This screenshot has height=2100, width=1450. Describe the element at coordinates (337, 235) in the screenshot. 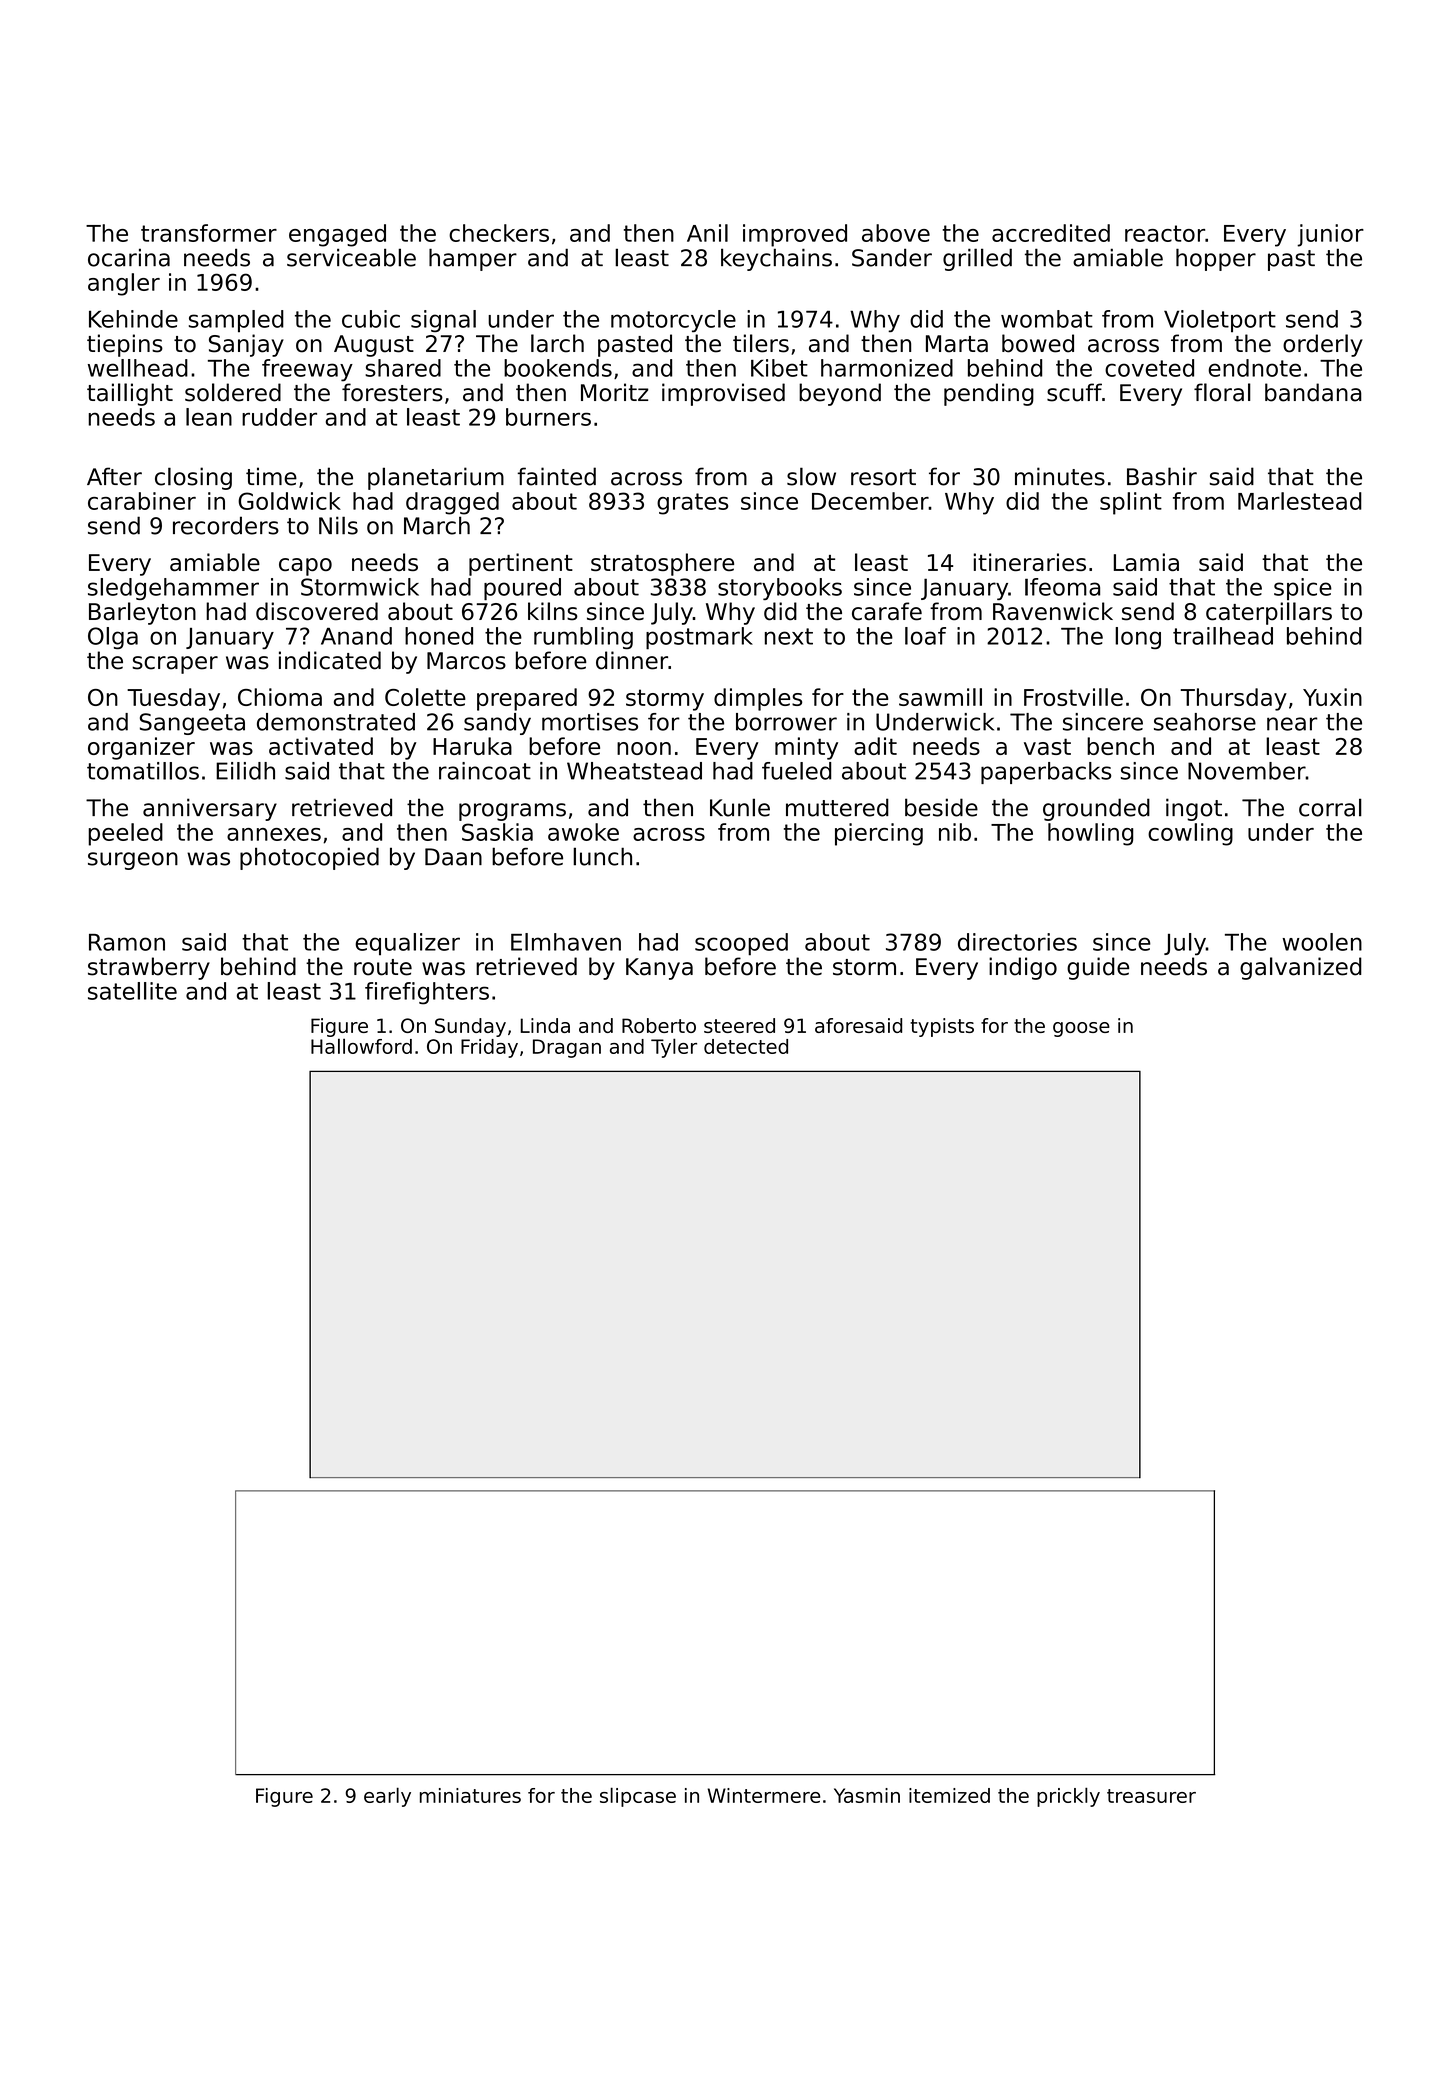

I see `engaged` at that location.
